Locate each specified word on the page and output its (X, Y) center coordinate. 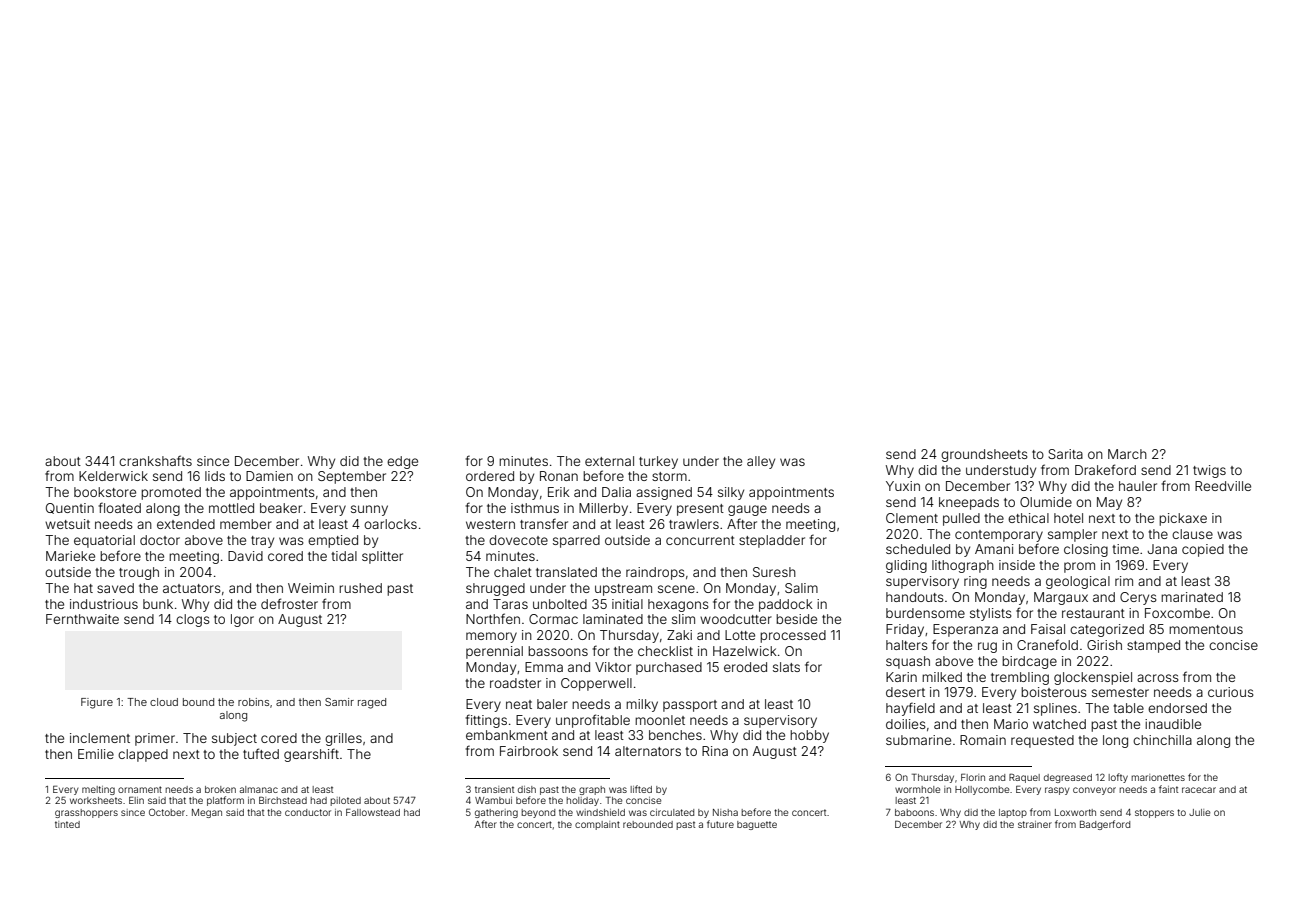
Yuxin (903, 486)
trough (139, 573)
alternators (648, 751)
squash (908, 662)
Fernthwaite (82, 619)
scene (676, 589)
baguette (757, 825)
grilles (343, 739)
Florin (973, 777)
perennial (494, 652)
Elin (136, 800)
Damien (269, 476)
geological (1078, 582)
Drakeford (1105, 469)
